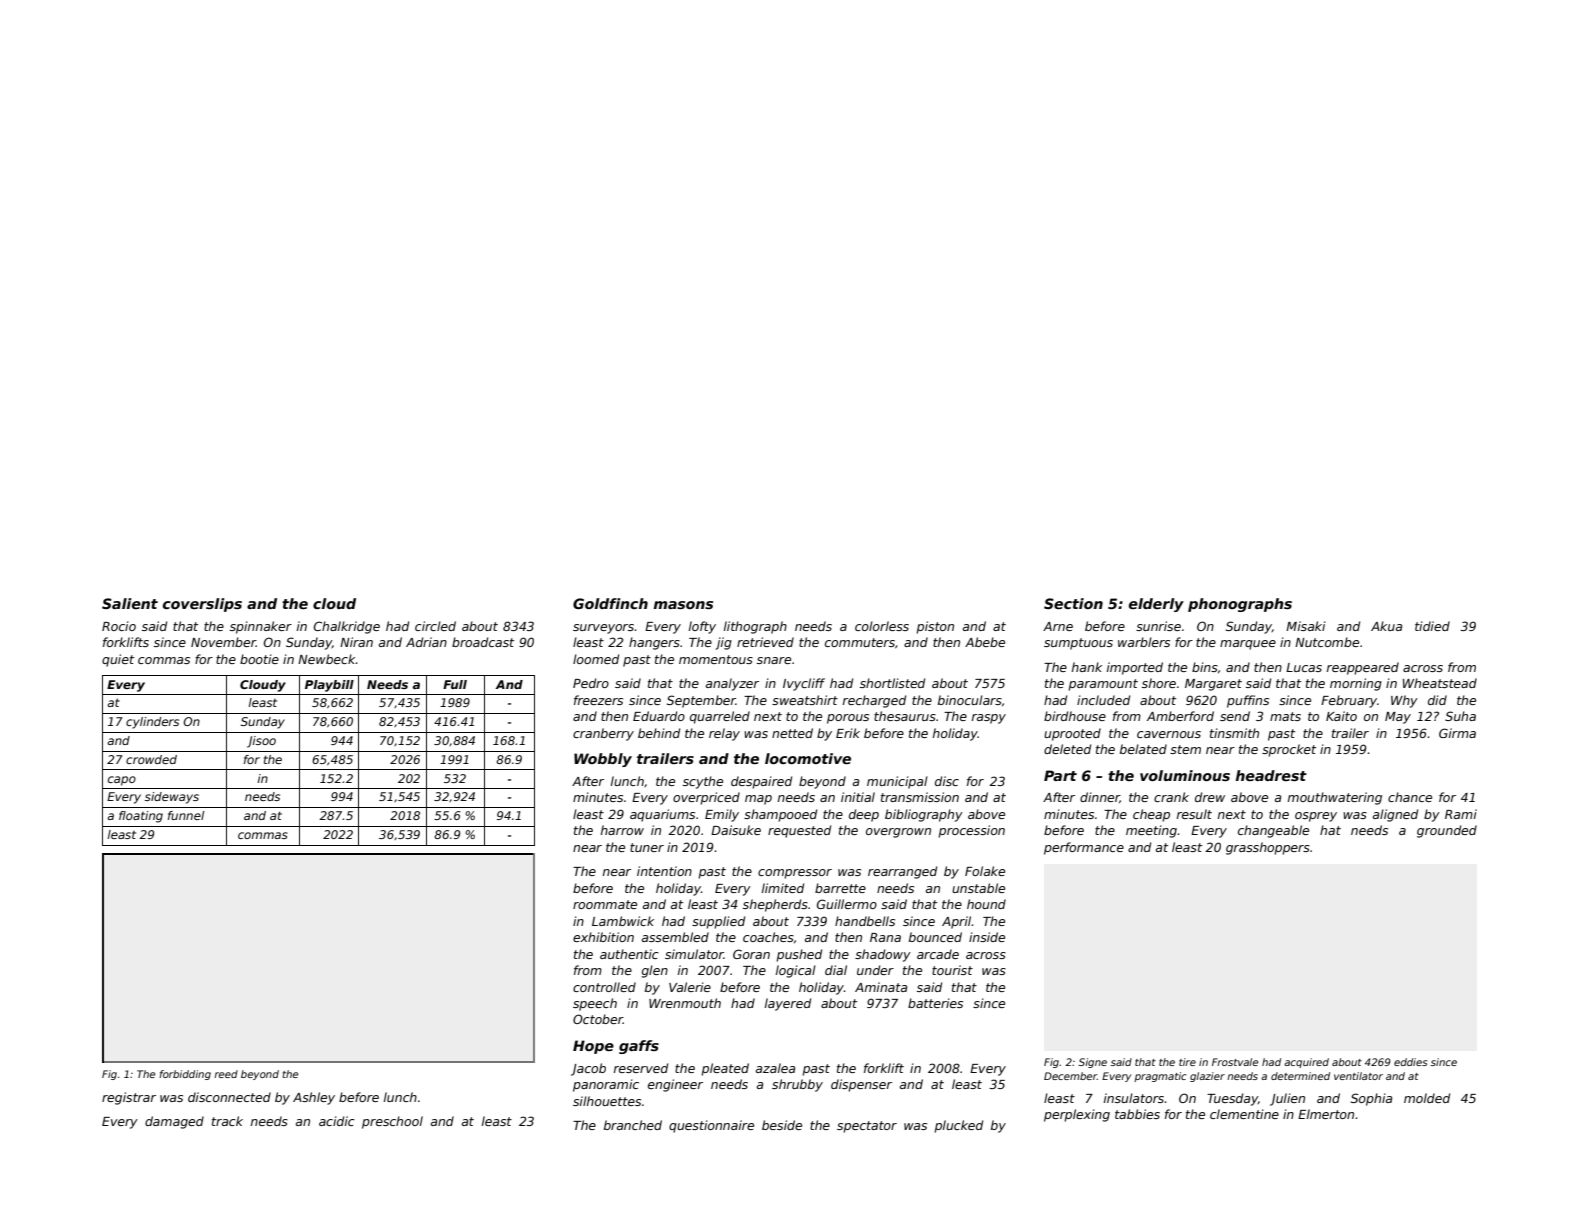  Describe the element at coordinates (633, 1125) in the page. I see `branched` at that location.
